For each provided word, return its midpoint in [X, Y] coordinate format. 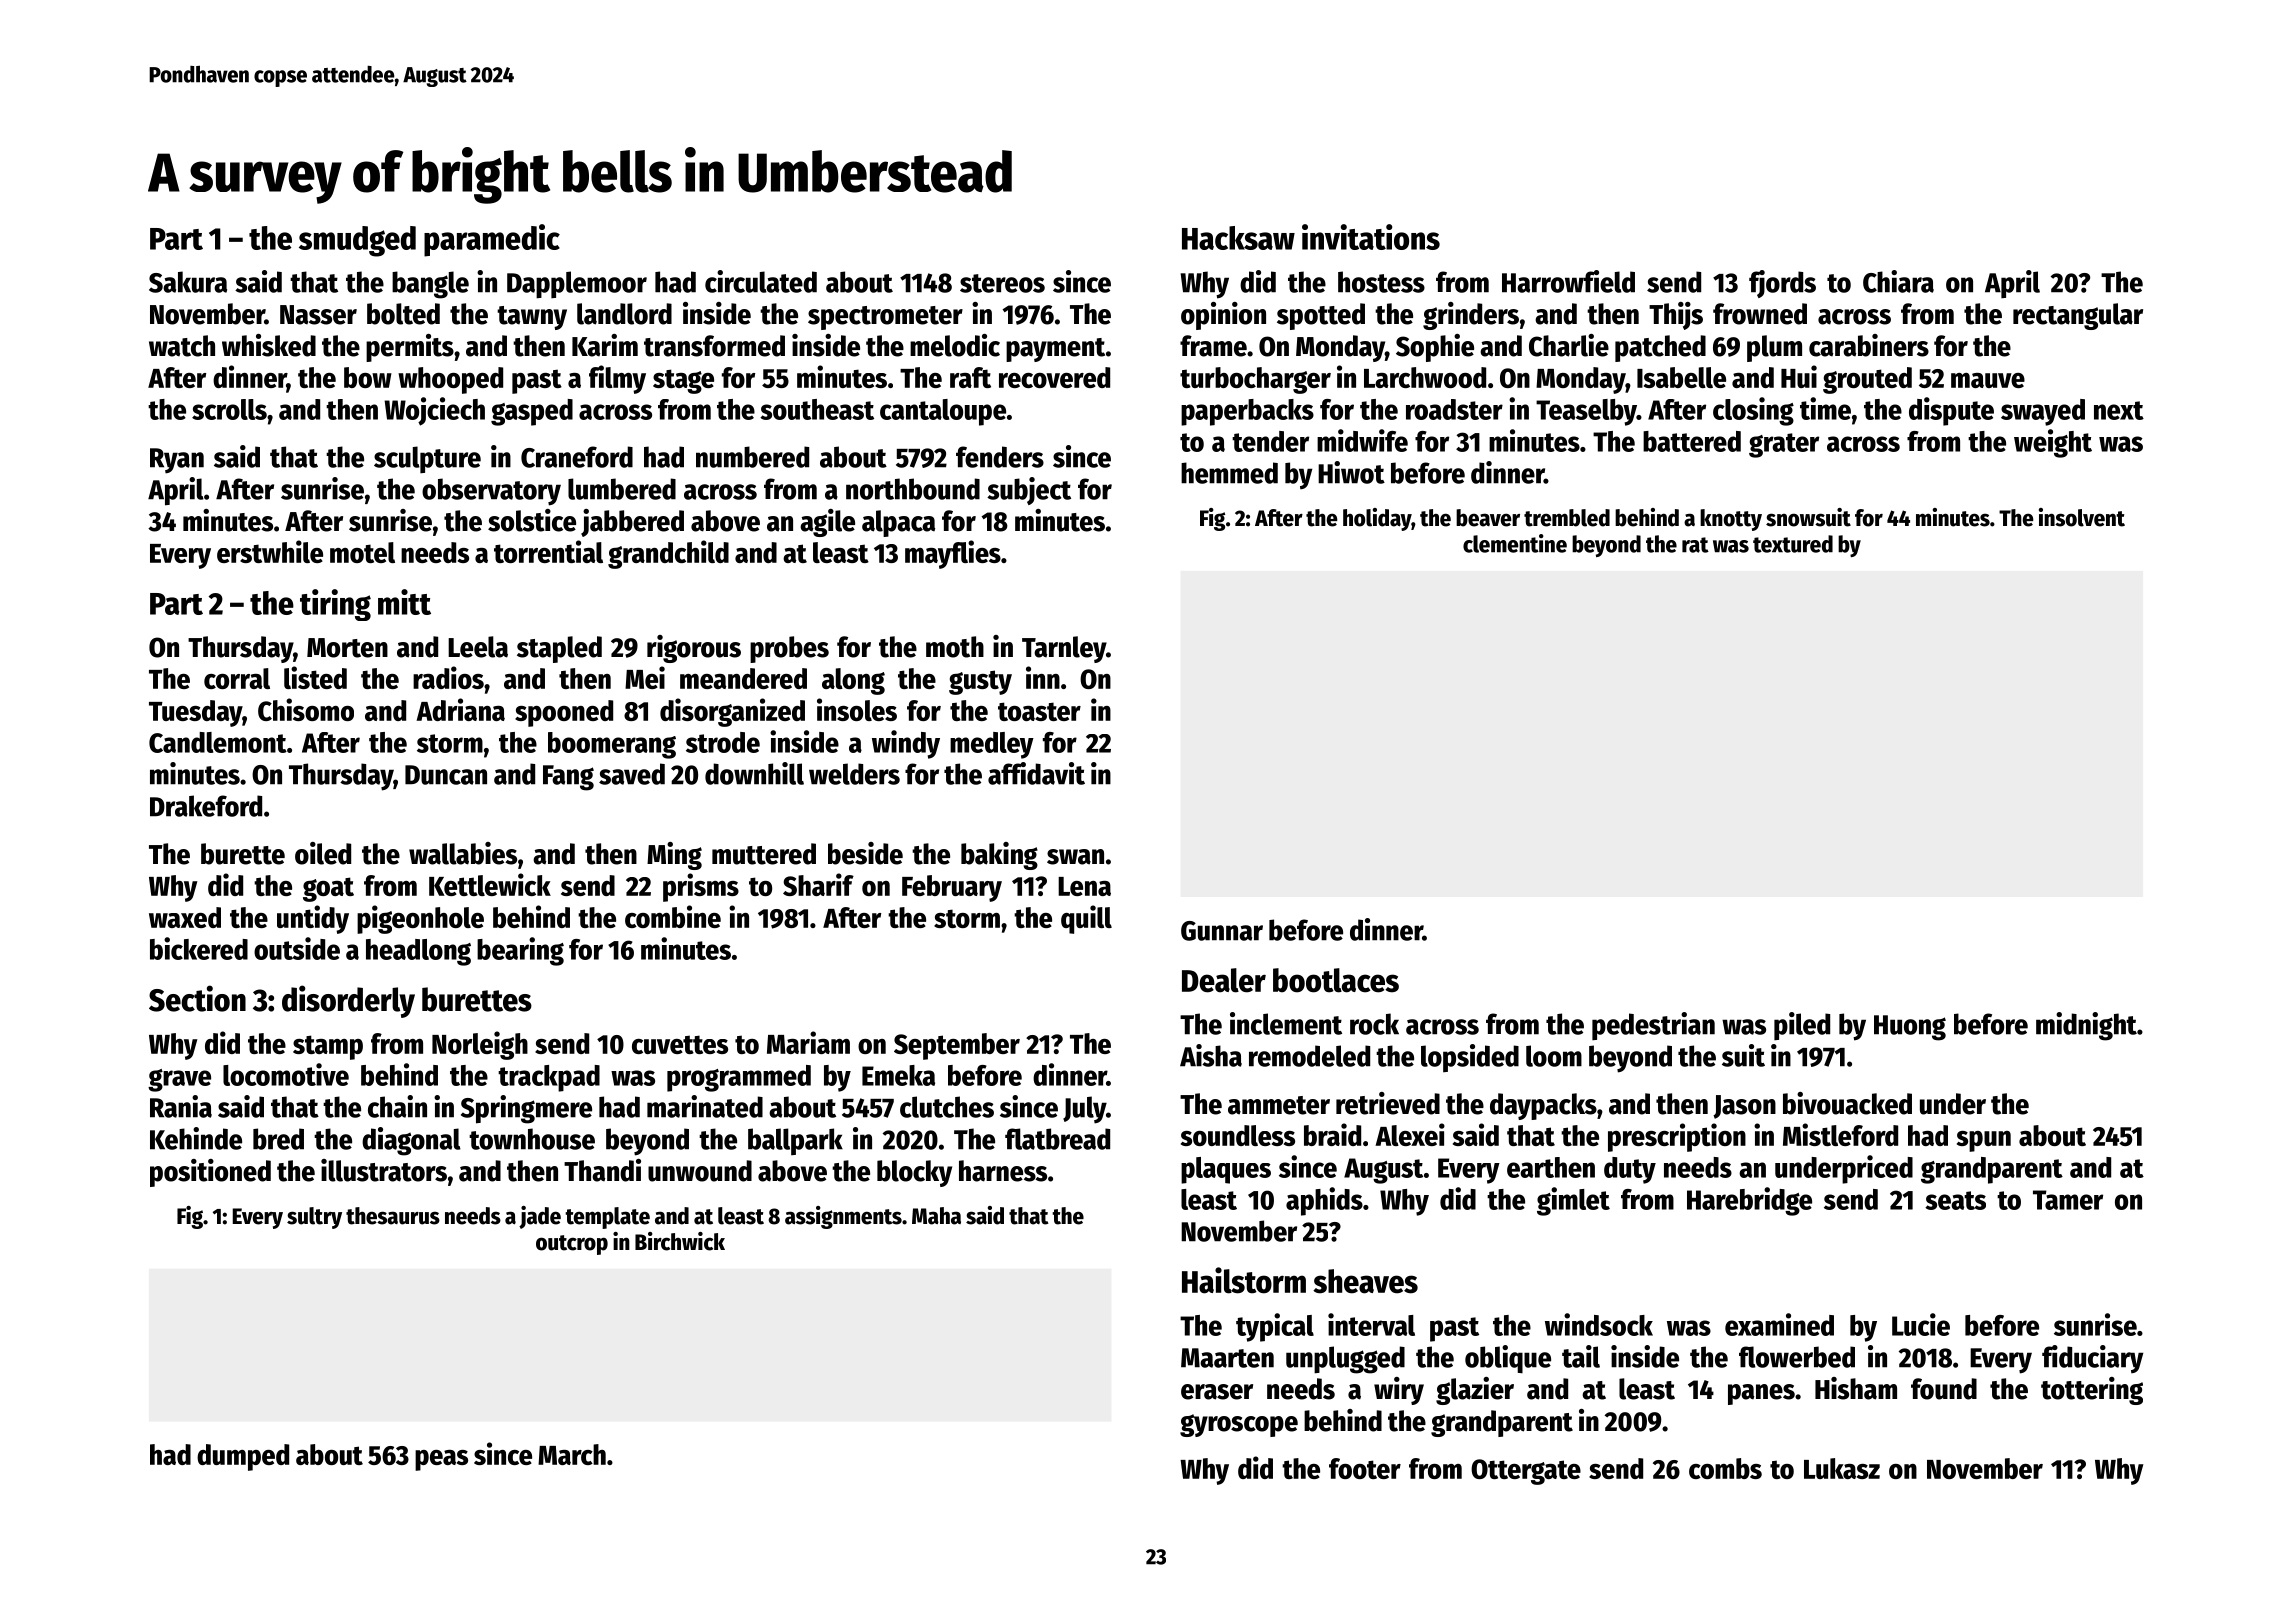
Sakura [188, 282]
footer [1365, 1468]
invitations [1371, 237]
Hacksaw [1238, 238]
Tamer [2068, 1200]
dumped [243, 1457]
